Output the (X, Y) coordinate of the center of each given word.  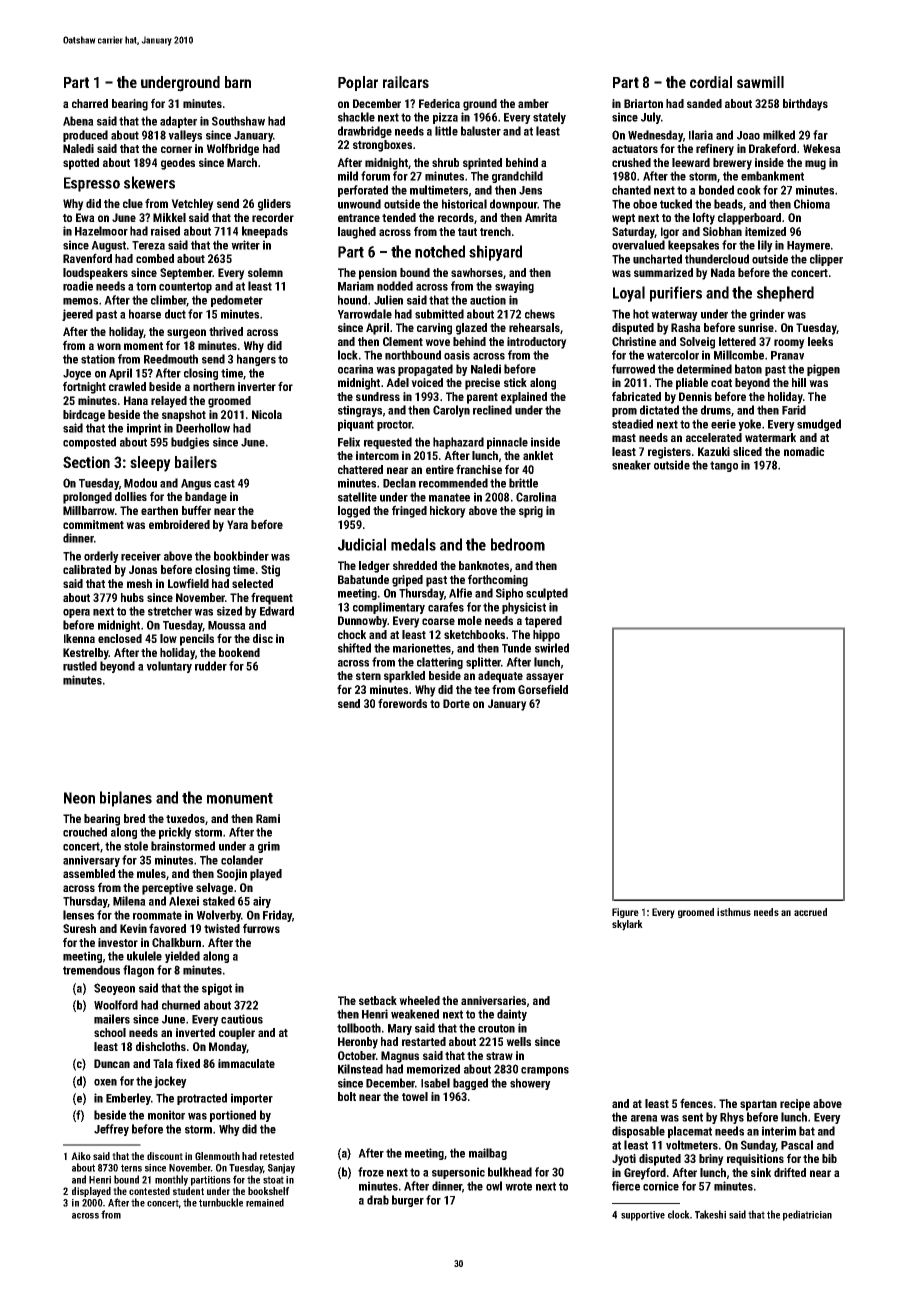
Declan (399, 483)
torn (146, 286)
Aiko (81, 1156)
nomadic (804, 451)
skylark (627, 925)
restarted (424, 1041)
